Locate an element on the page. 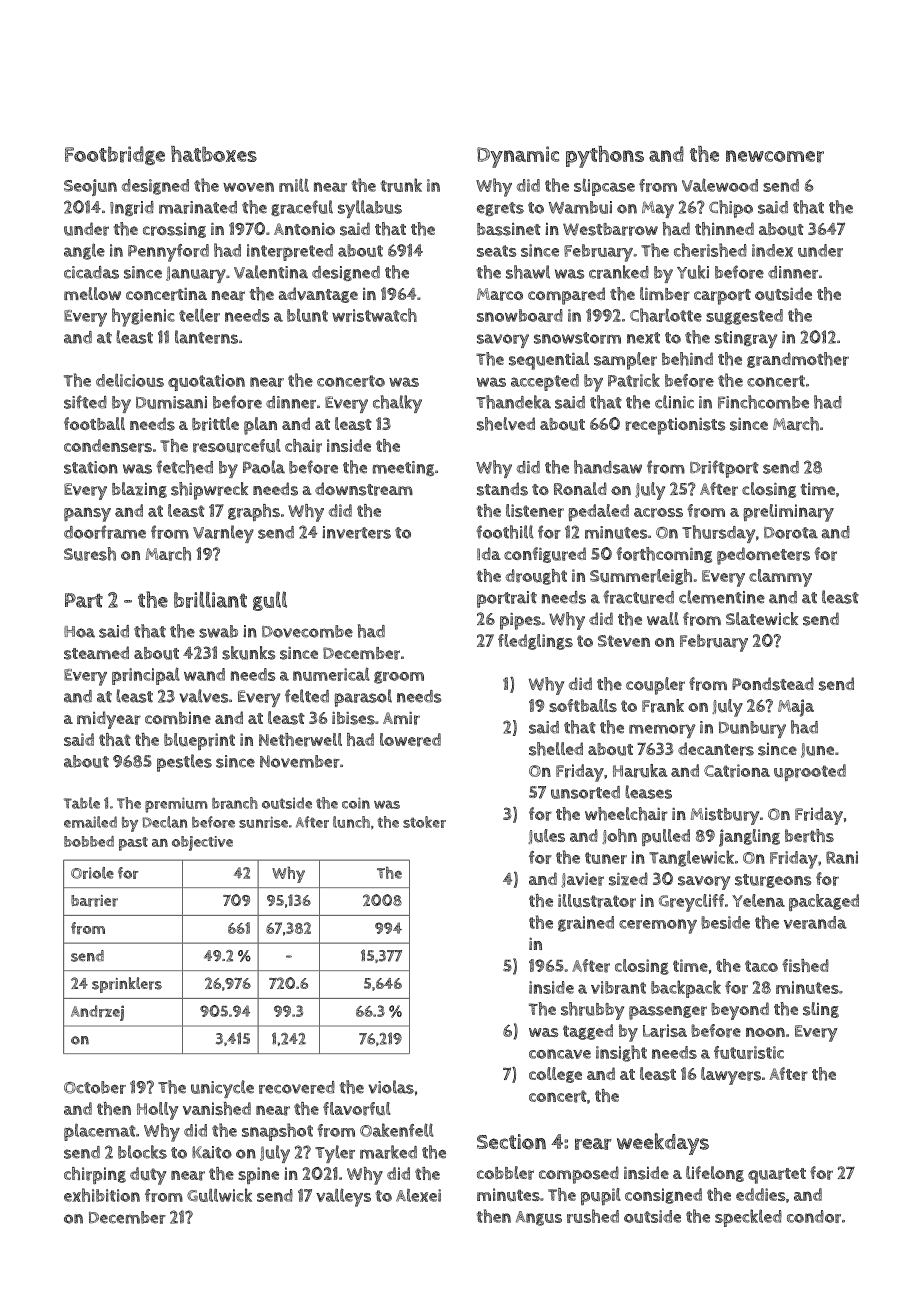 Image resolution: width=924 pixels, height=1311 pixels. Dunbury is located at coordinates (752, 729).
